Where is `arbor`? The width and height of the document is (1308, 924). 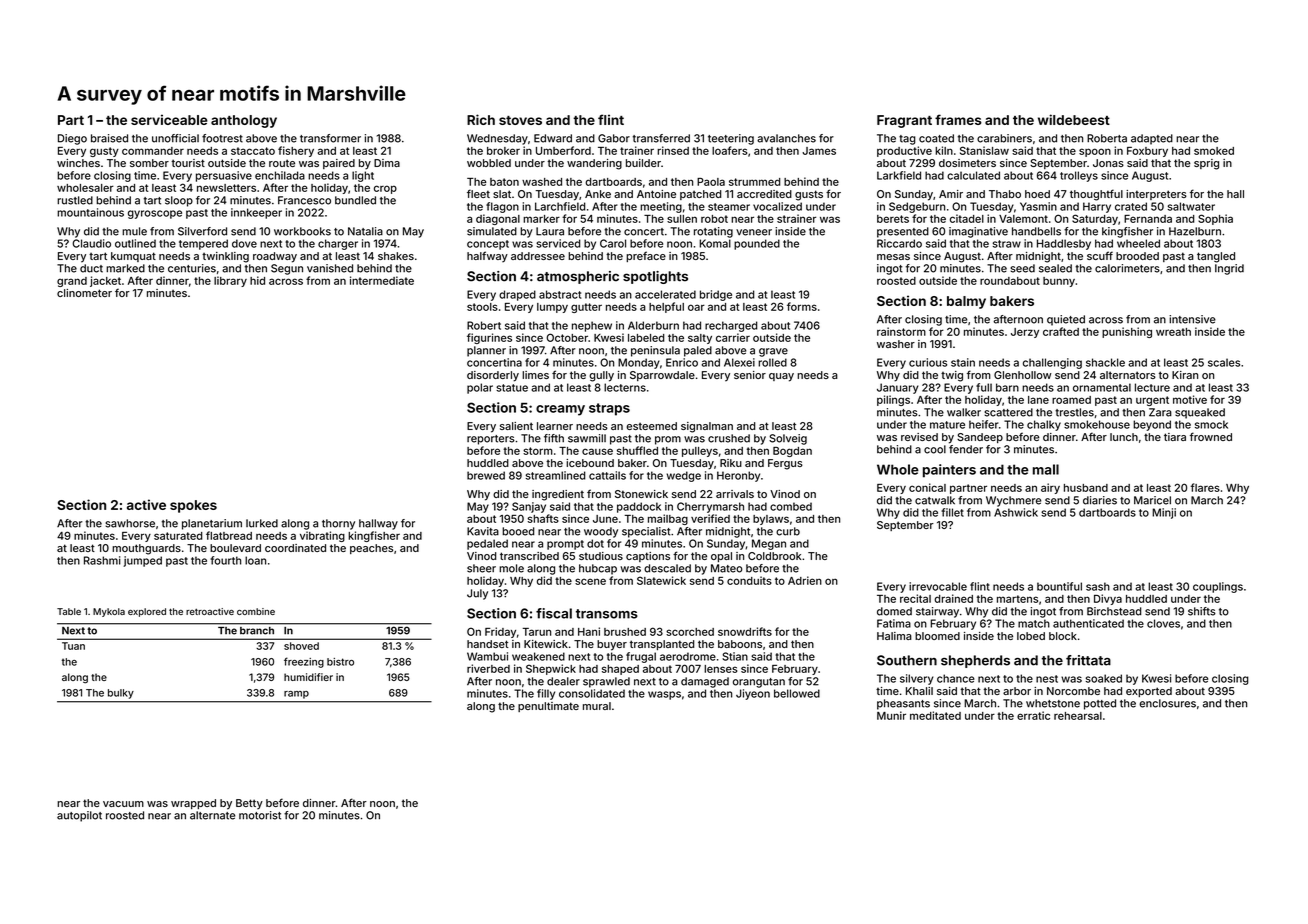
arbor is located at coordinates (1017, 691).
